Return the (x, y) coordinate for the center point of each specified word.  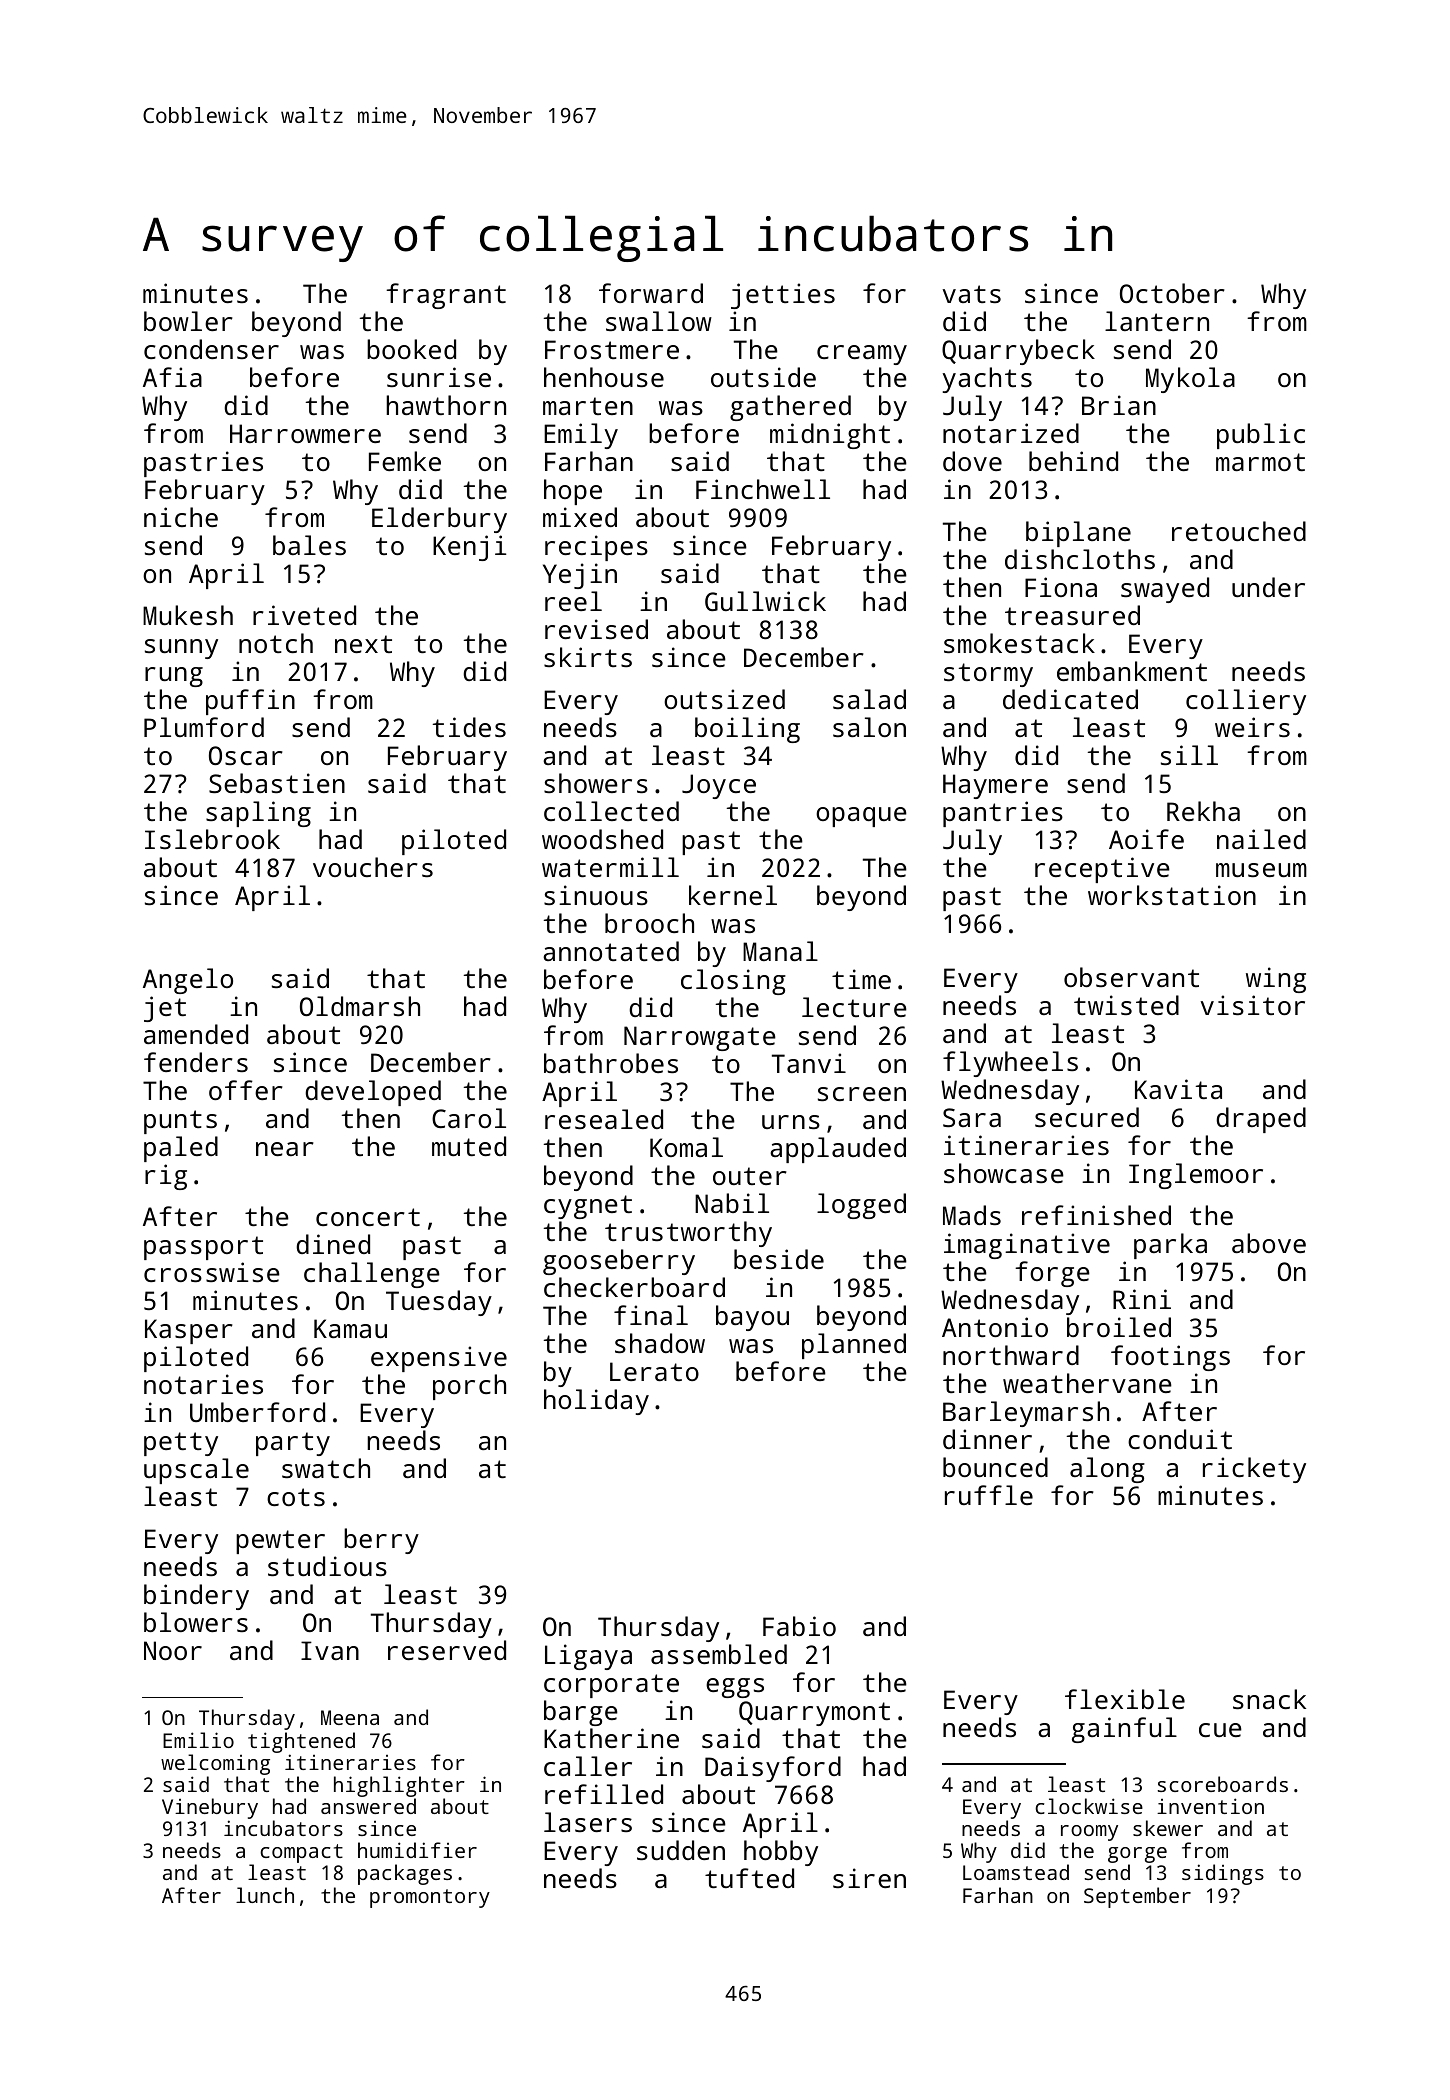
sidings (1223, 1874)
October (1172, 293)
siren (869, 1878)
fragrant (446, 296)
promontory (430, 1898)
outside (763, 377)
